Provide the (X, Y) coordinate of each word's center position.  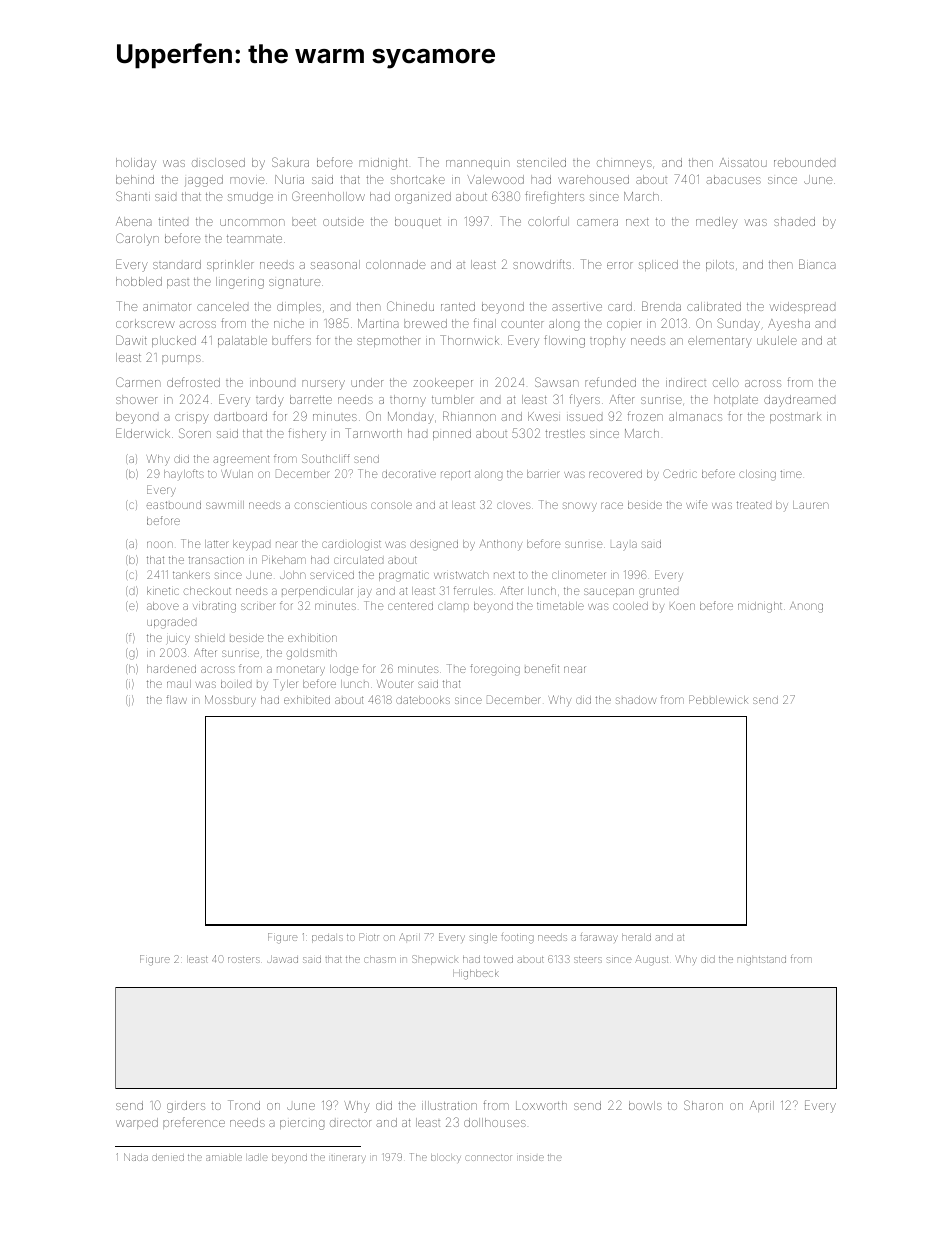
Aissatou (743, 162)
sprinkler (230, 265)
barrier (543, 474)
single (483, 939)
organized (423, 198)
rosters (243, 959)
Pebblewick (718, 699)
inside (531, 1158)
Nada (136, 1157)
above (163, 606)
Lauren (811, 505)
